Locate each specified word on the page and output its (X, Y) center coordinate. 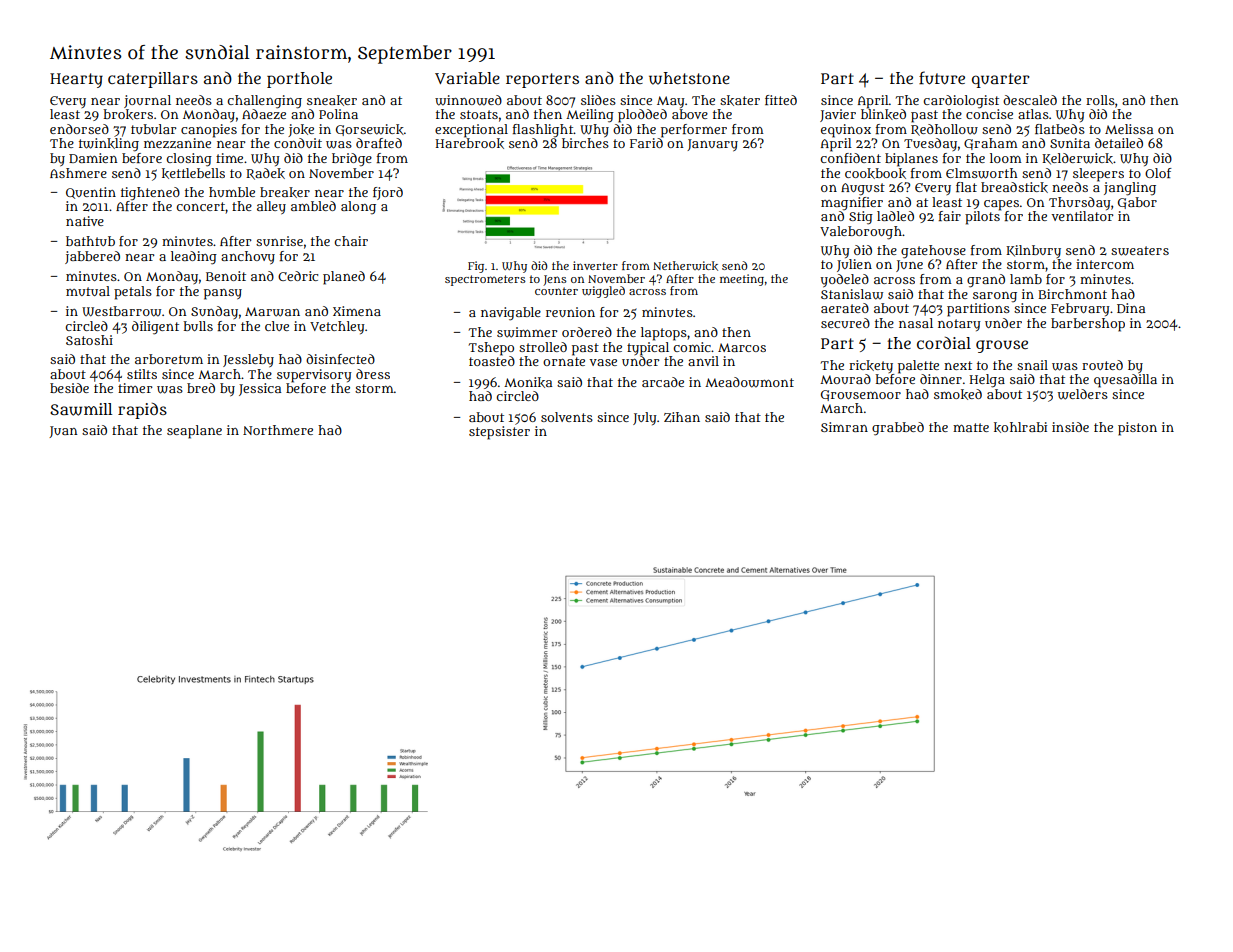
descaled (1030, 100)
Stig (861, 218)
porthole (299, 80)
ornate (564, 361)
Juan (63, 432)
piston (1137, 429)
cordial (944, 343)
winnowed (468, 100)
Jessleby (248, 360)
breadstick (1014, 187)
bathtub (90, 241)
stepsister (499, 433)
